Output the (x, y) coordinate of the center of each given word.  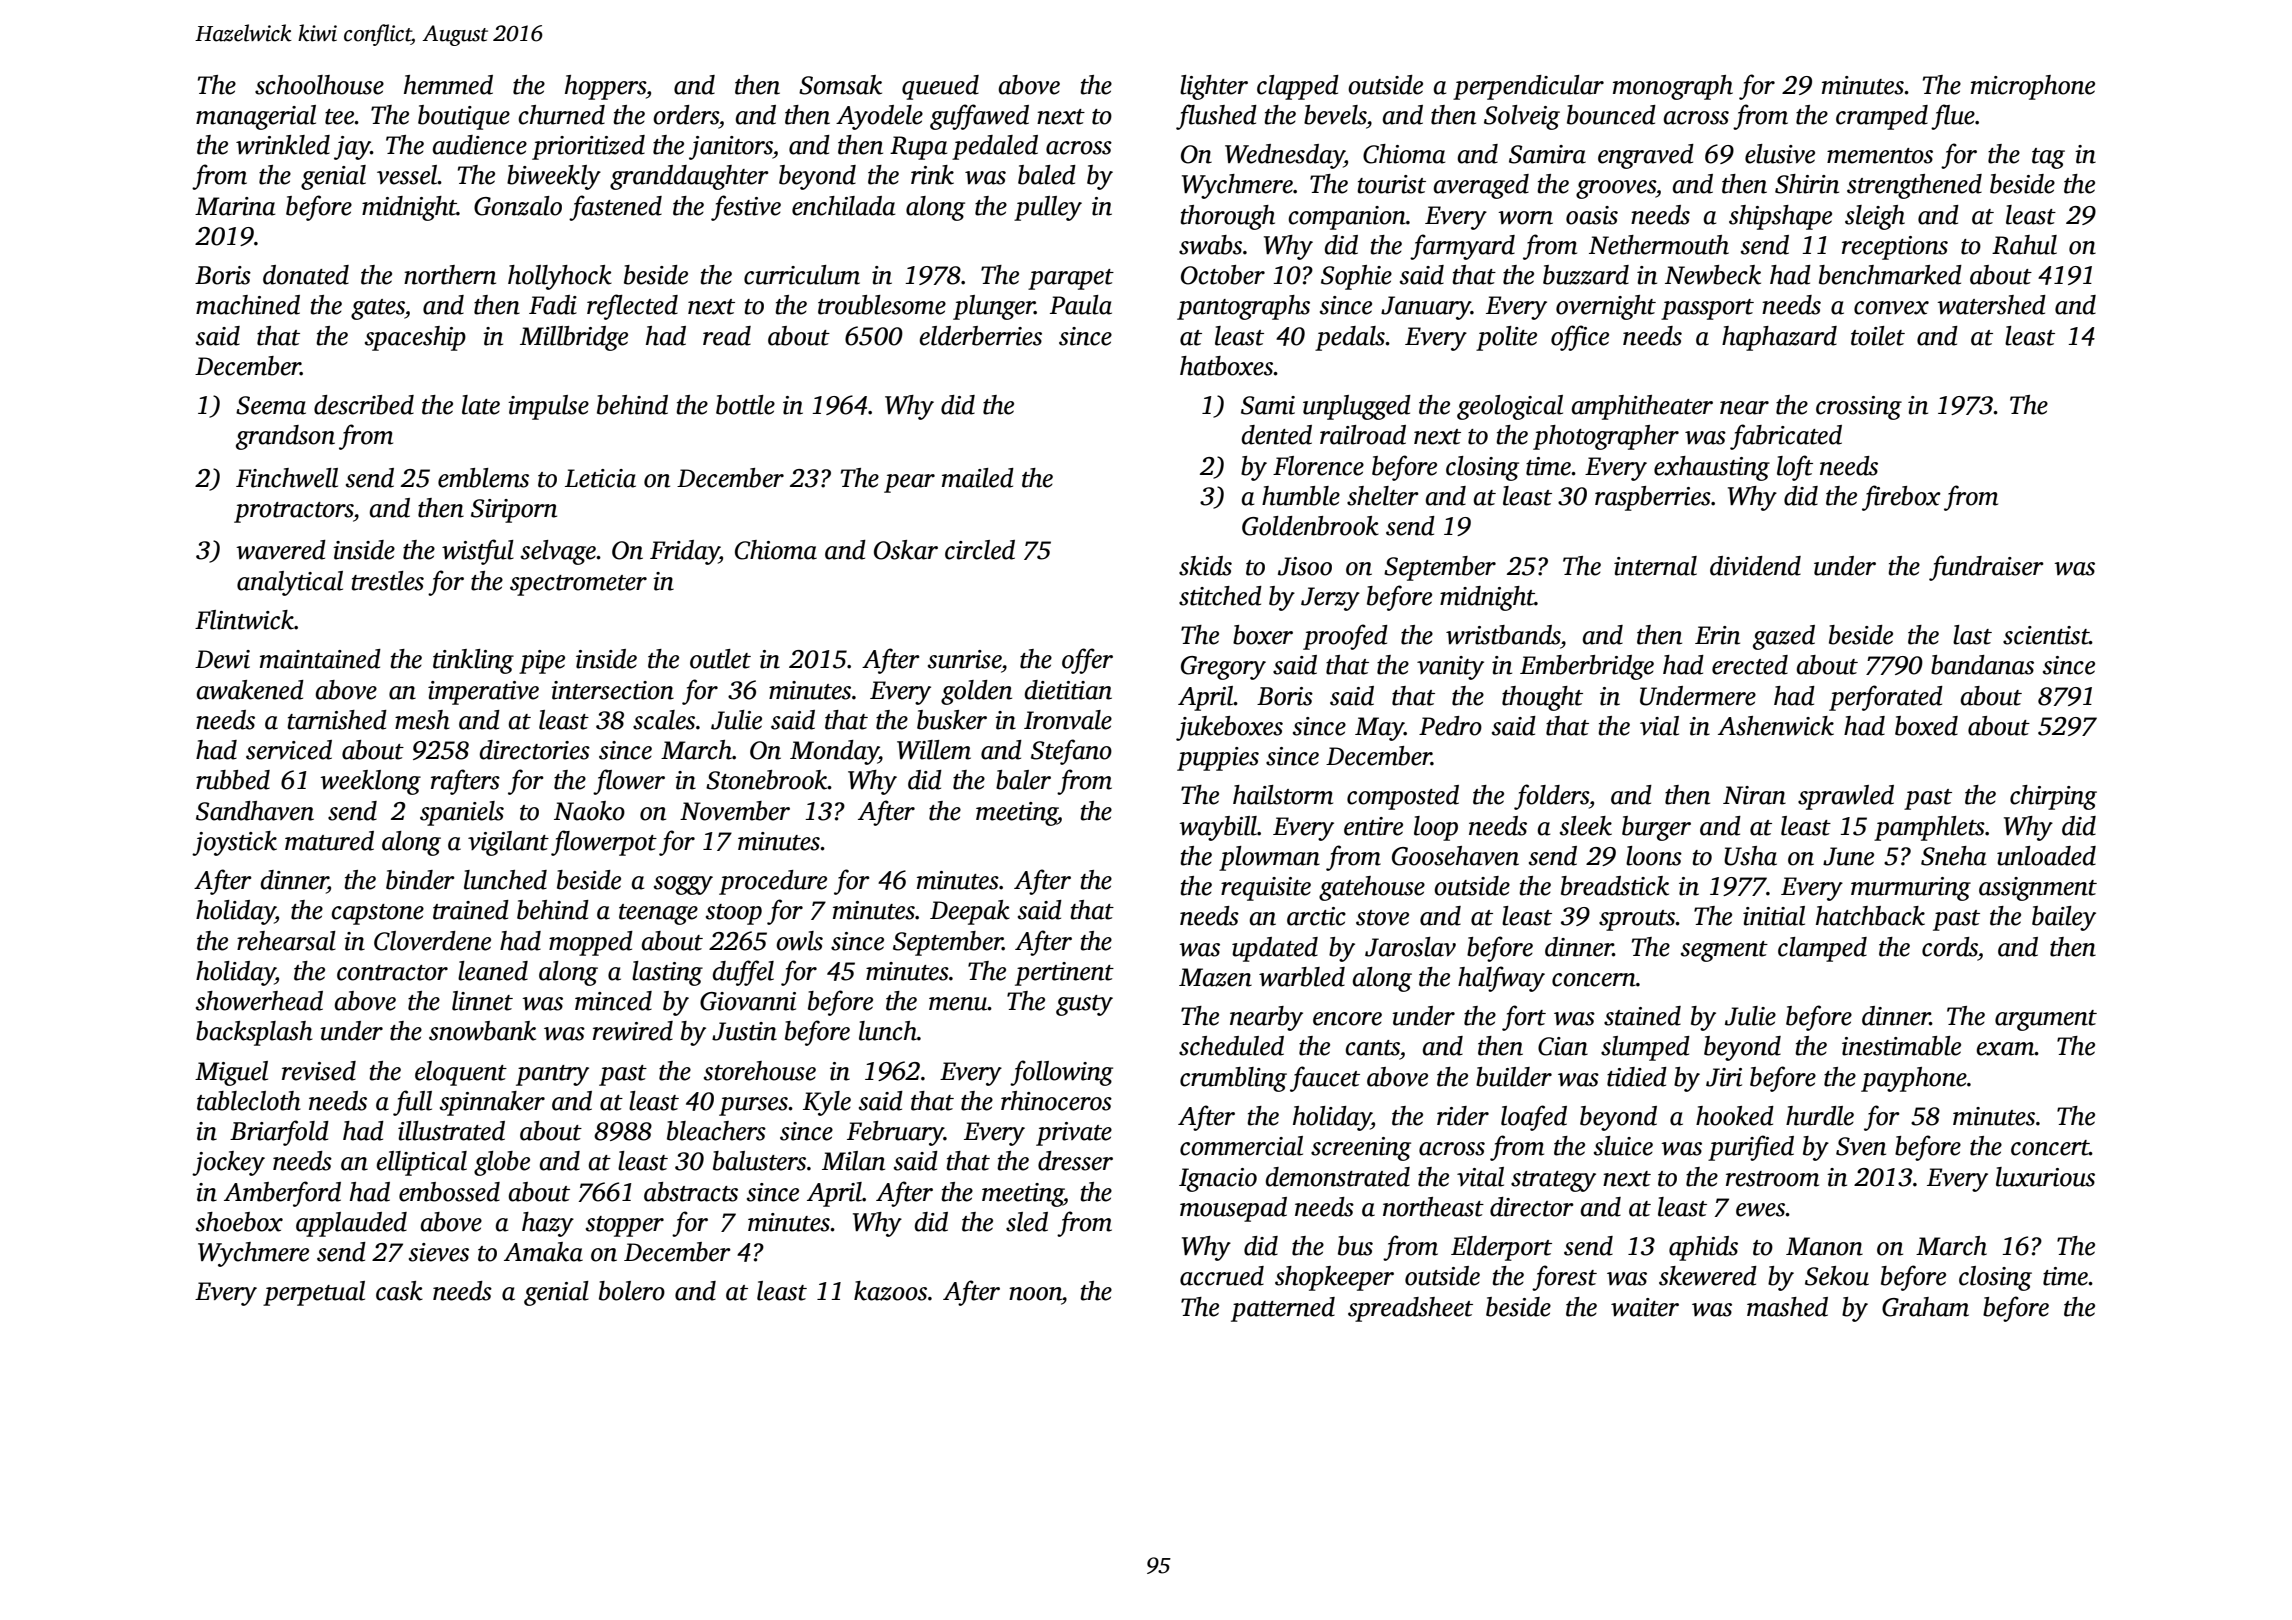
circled (980, 550)
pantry (552, 1075)
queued (940, 87)
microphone (2033, 87)
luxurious (2045, 1177)
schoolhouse (319, 85)
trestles (388, 581)
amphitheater (1642, 407)
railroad (1363, 435)
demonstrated (1338, 1177)
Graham (1925, 1307)
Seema (271, 405)
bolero (632, 1291)
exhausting (1712, 468)
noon (1035, 1294)
